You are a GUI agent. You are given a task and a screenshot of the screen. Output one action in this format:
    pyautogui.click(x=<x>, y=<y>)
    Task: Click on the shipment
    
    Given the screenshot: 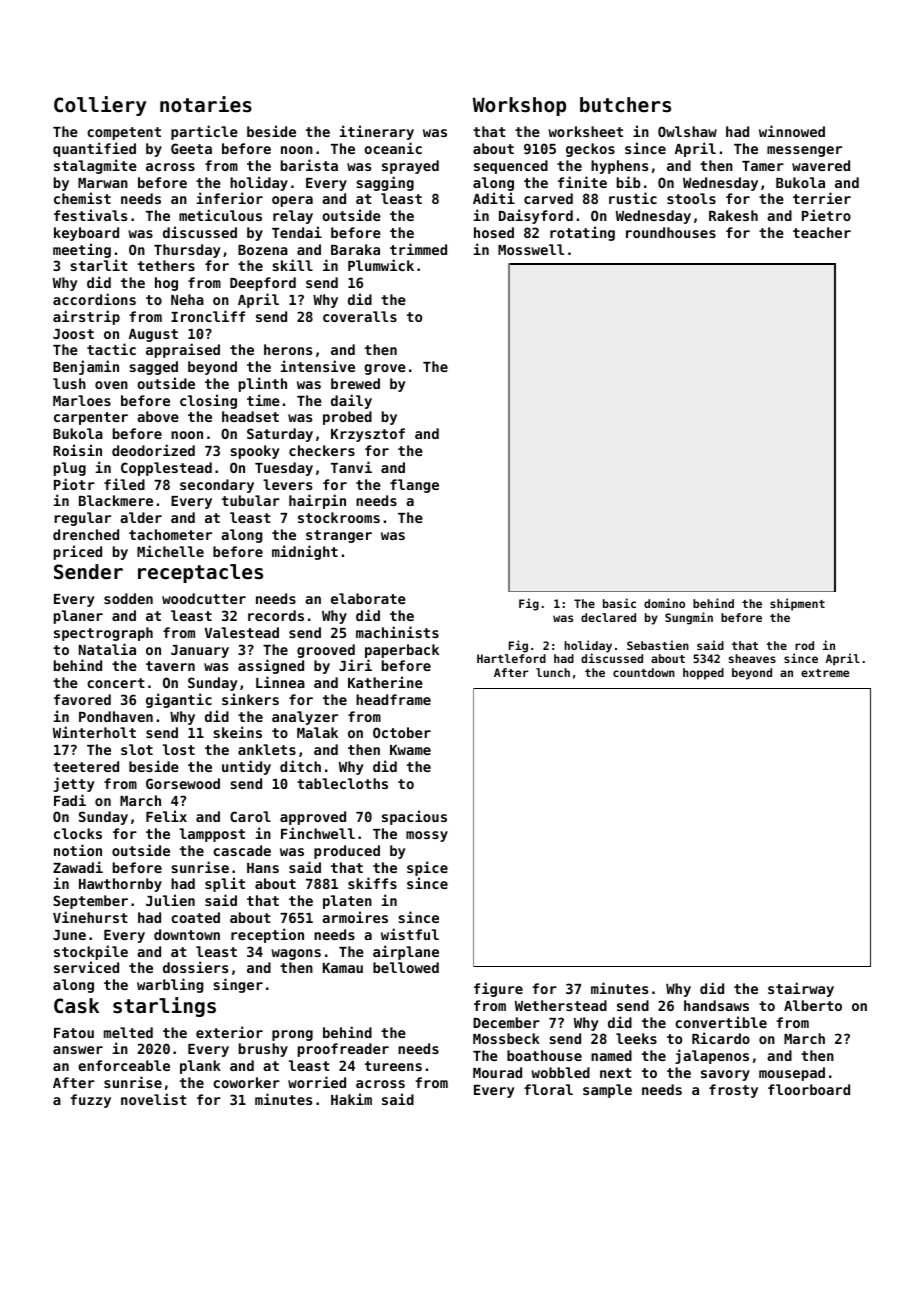 What is the action you would take?
    pyautogui.click(x=797, y=604)
